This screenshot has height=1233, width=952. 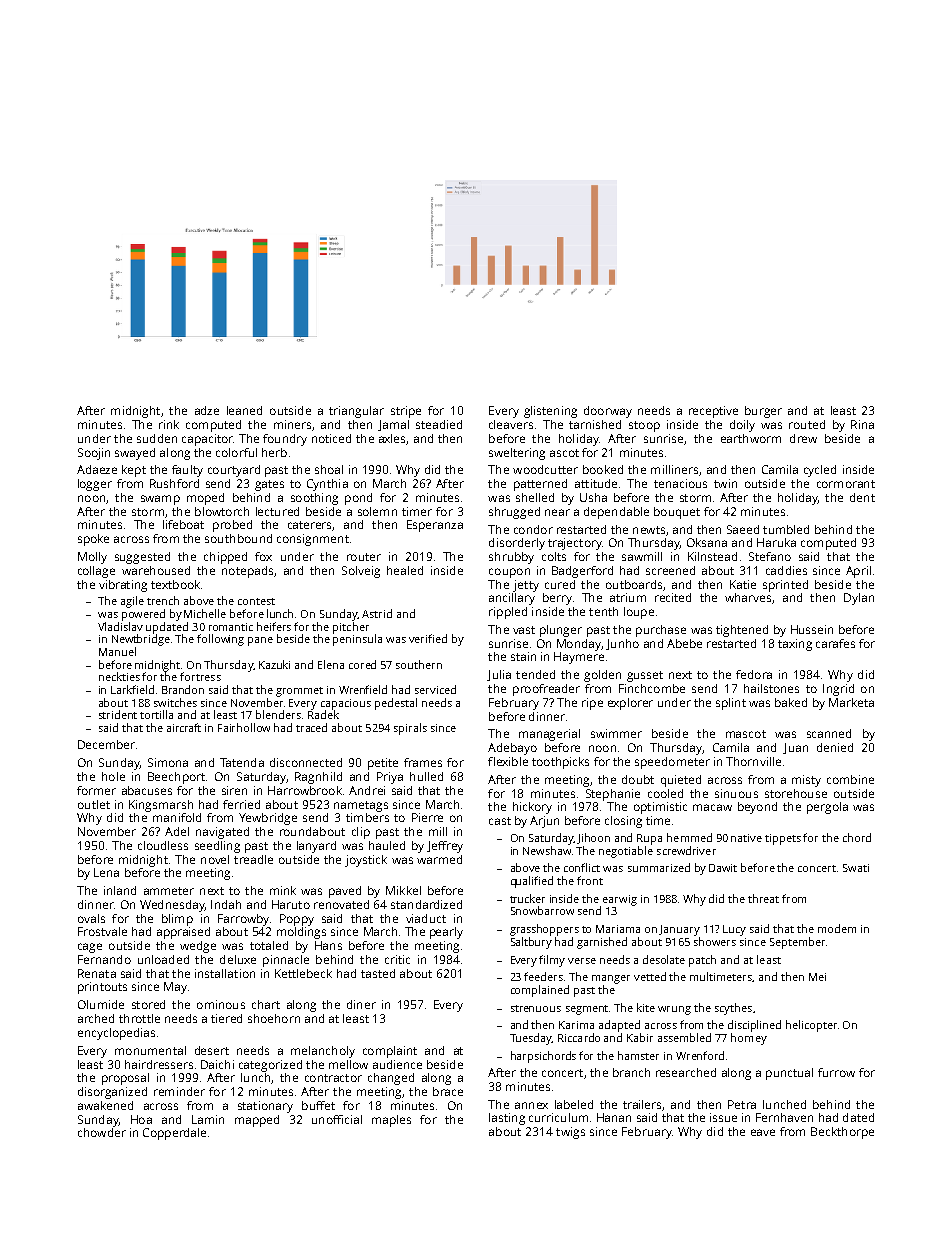 I want to click on swamp, so click(x=160, y=500).
